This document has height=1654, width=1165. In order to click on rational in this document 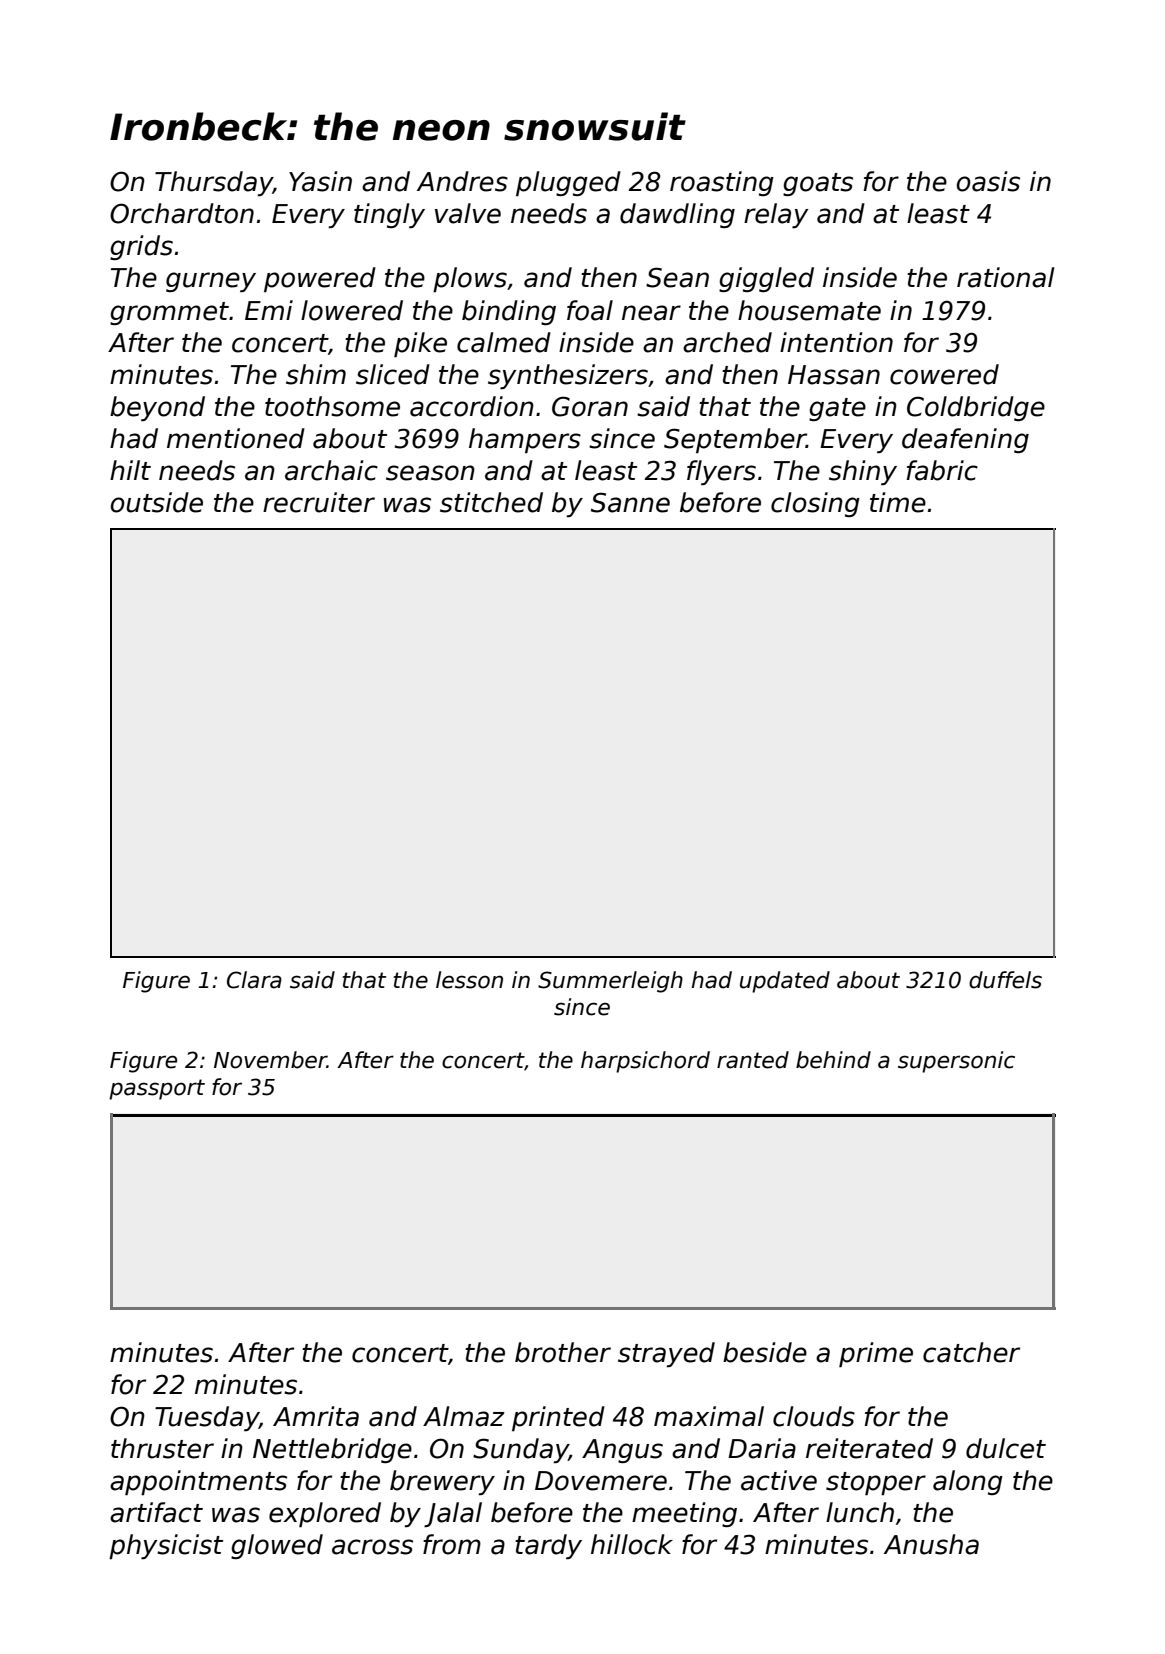, I will do `click(1005, 277)`.
